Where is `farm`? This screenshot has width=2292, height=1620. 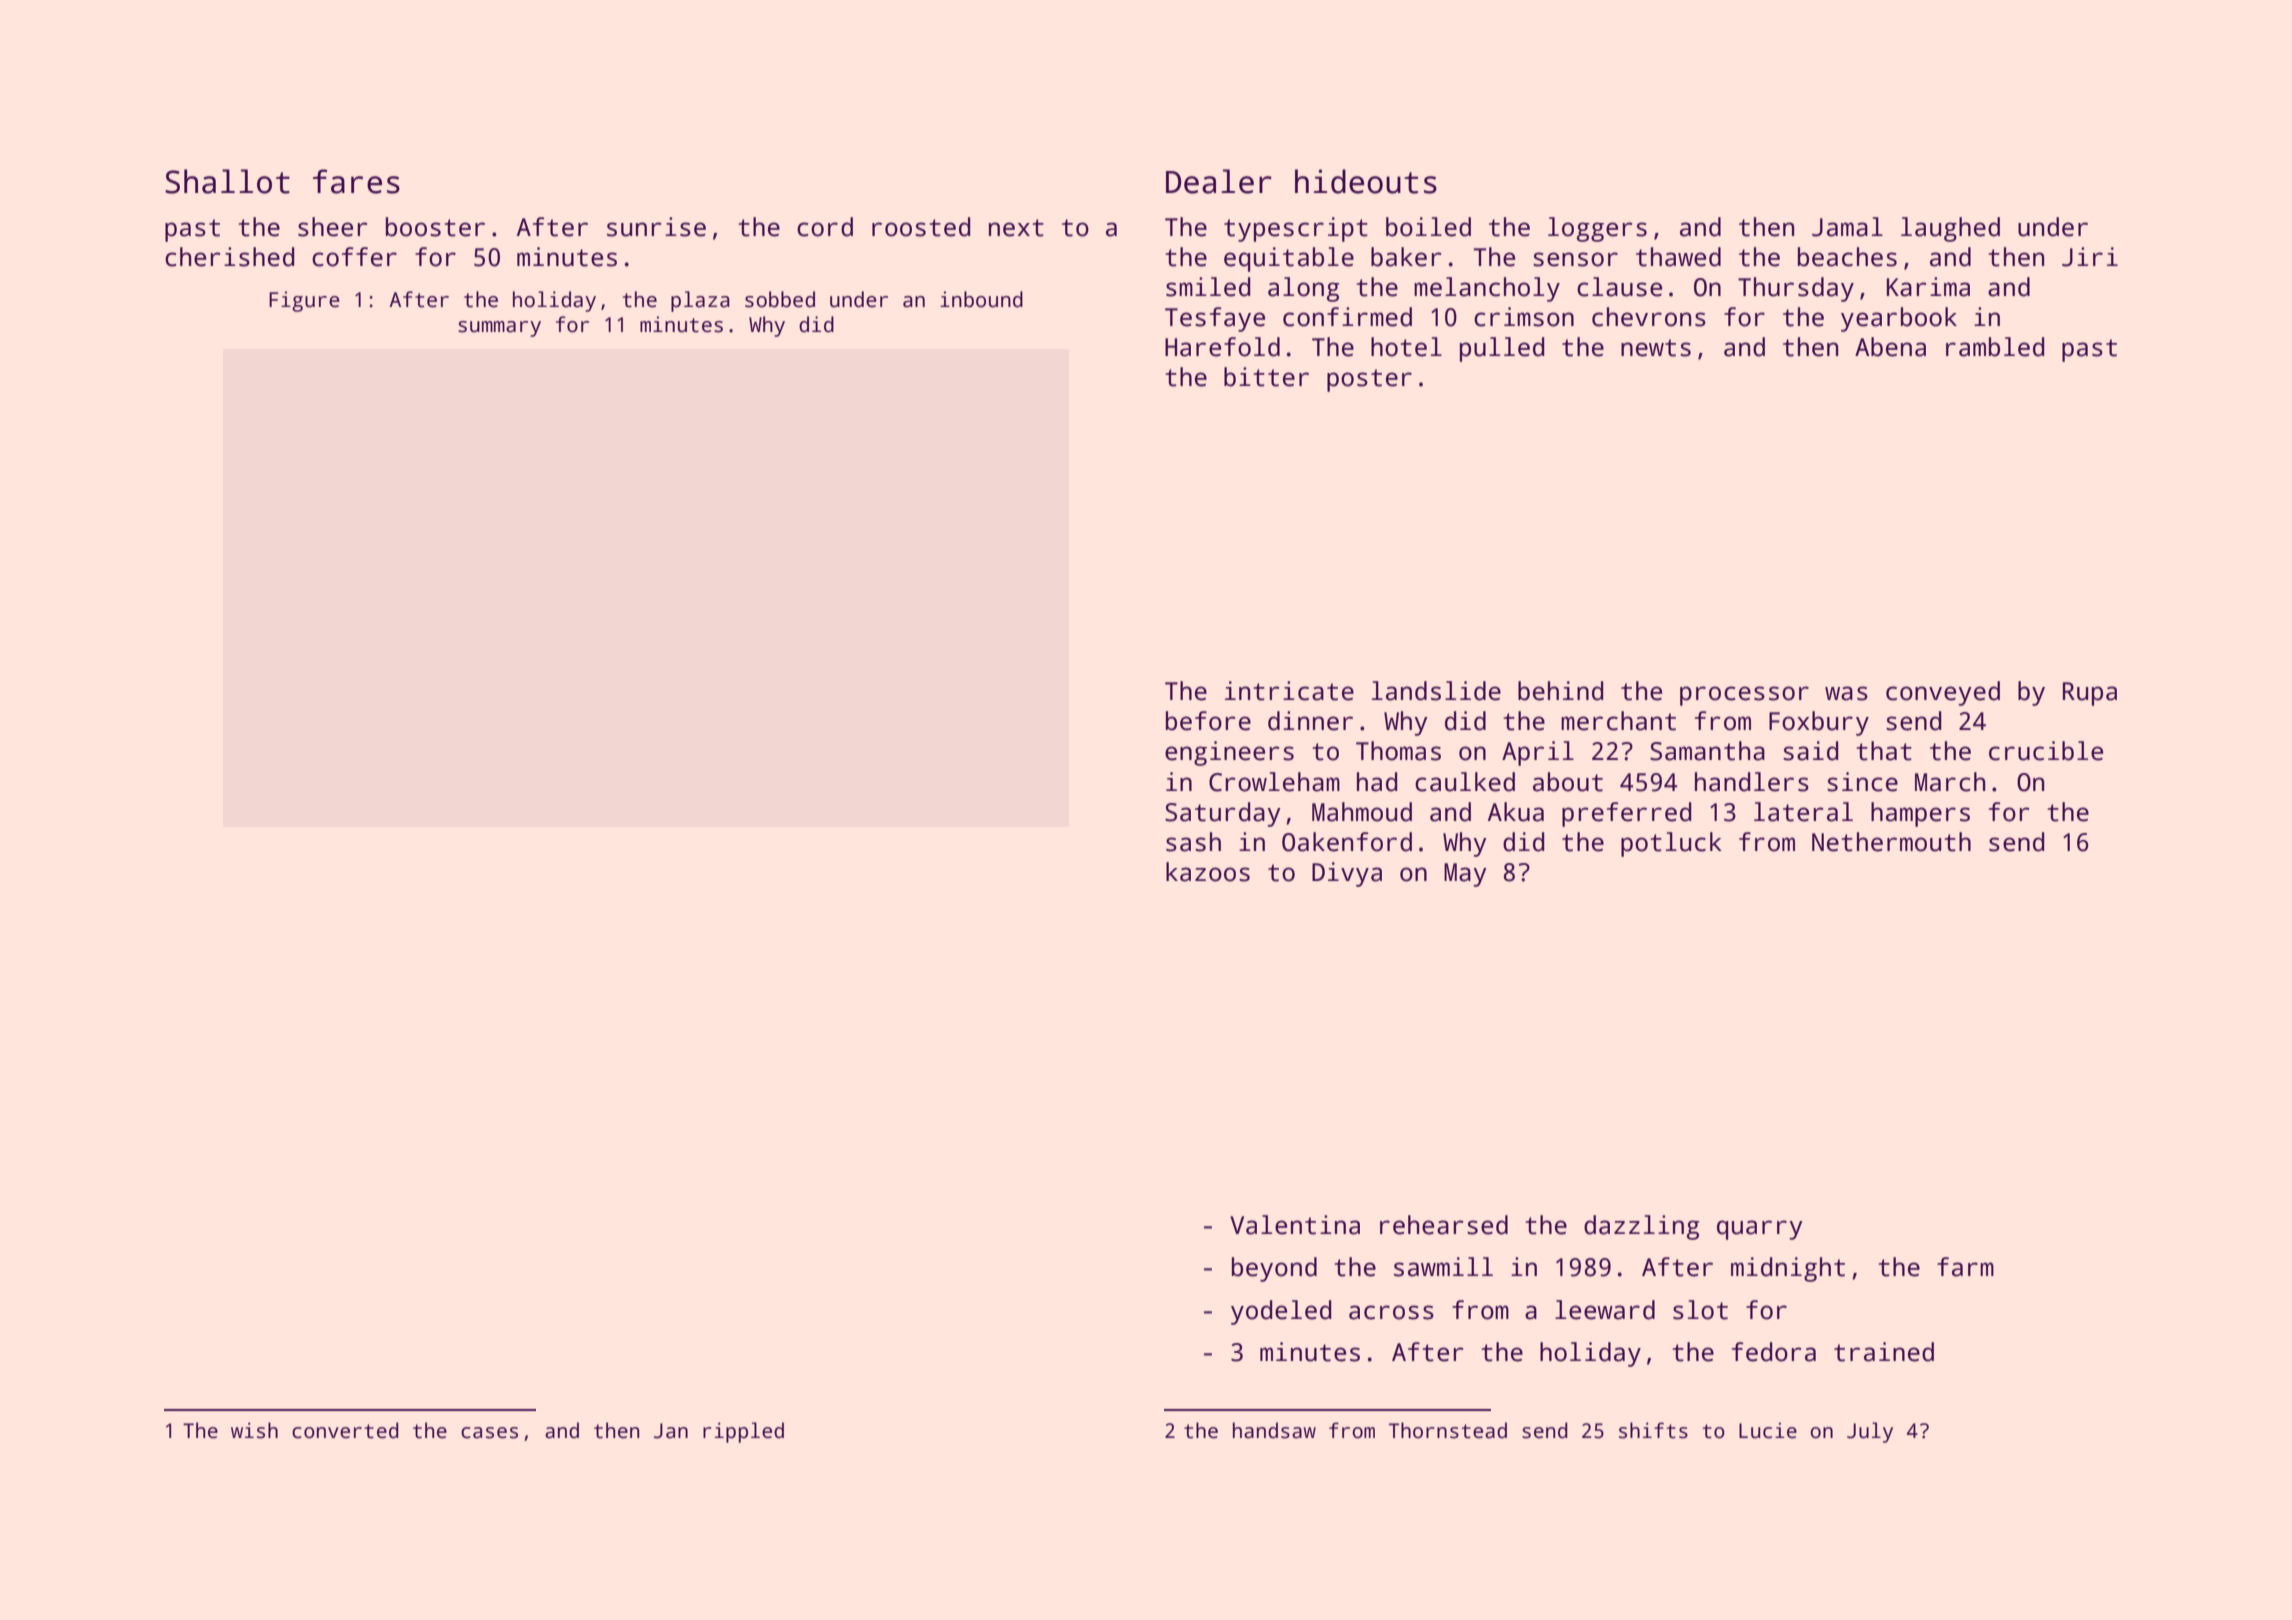 farm is located at coordinates (1965, 1267).
